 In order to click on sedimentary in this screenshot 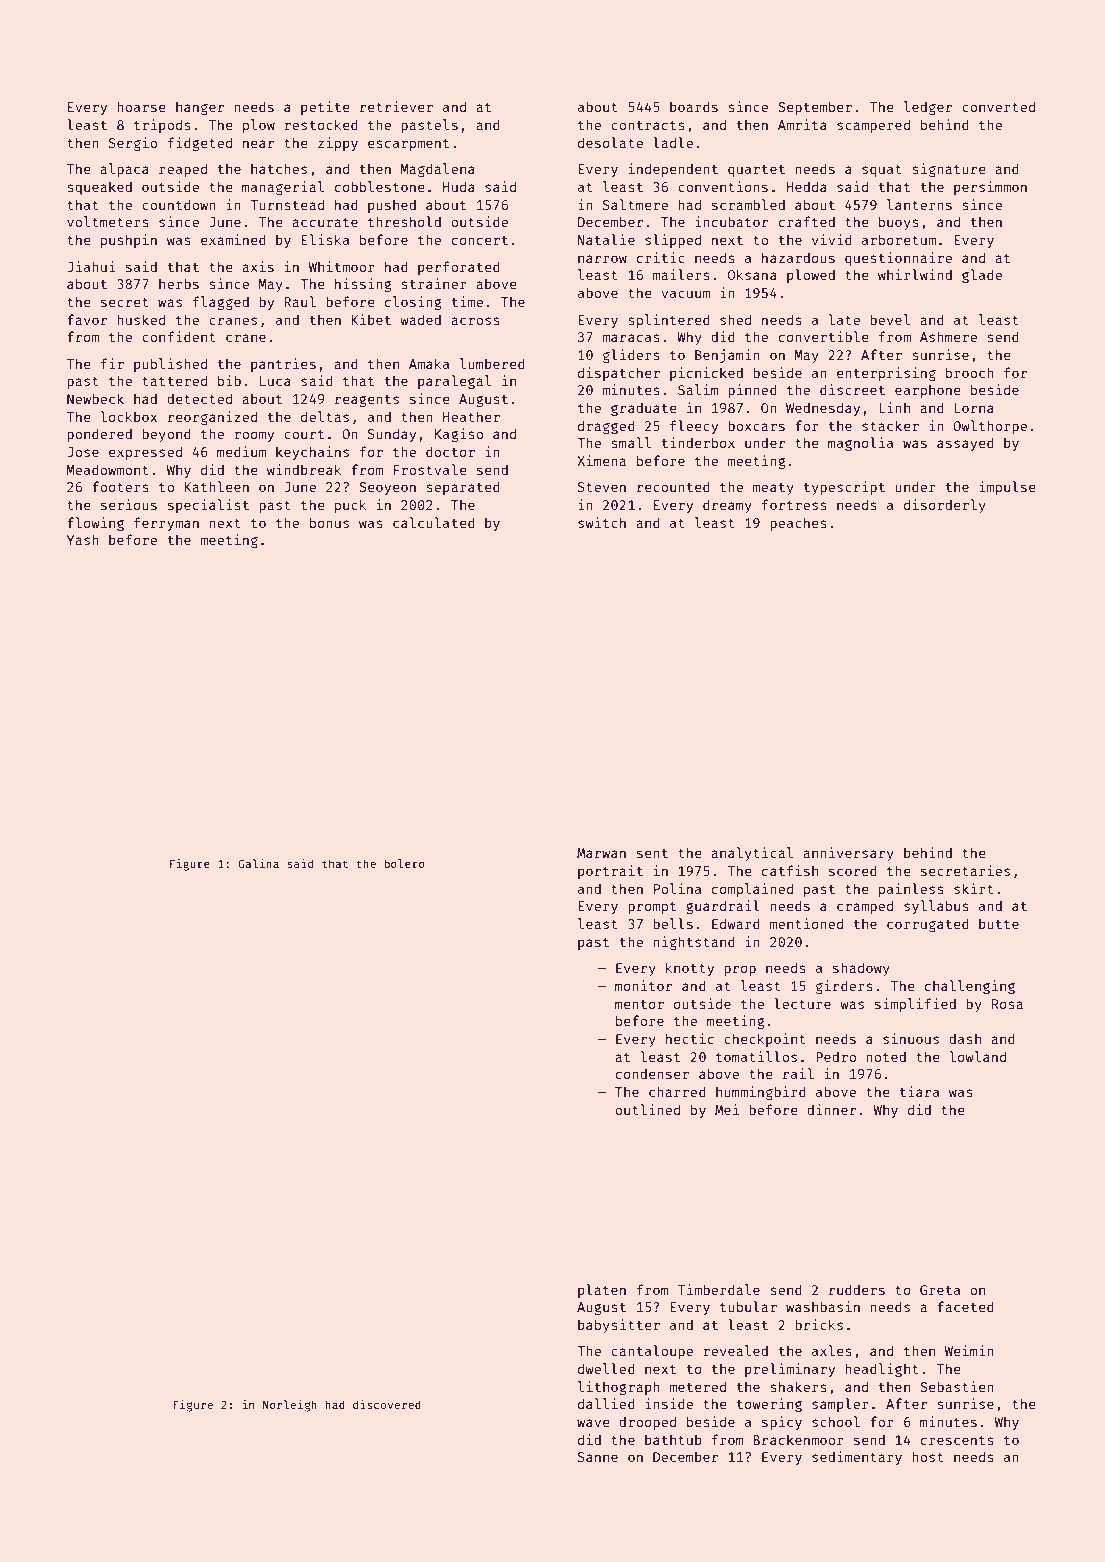, I will do `click(857, 1458)`.
